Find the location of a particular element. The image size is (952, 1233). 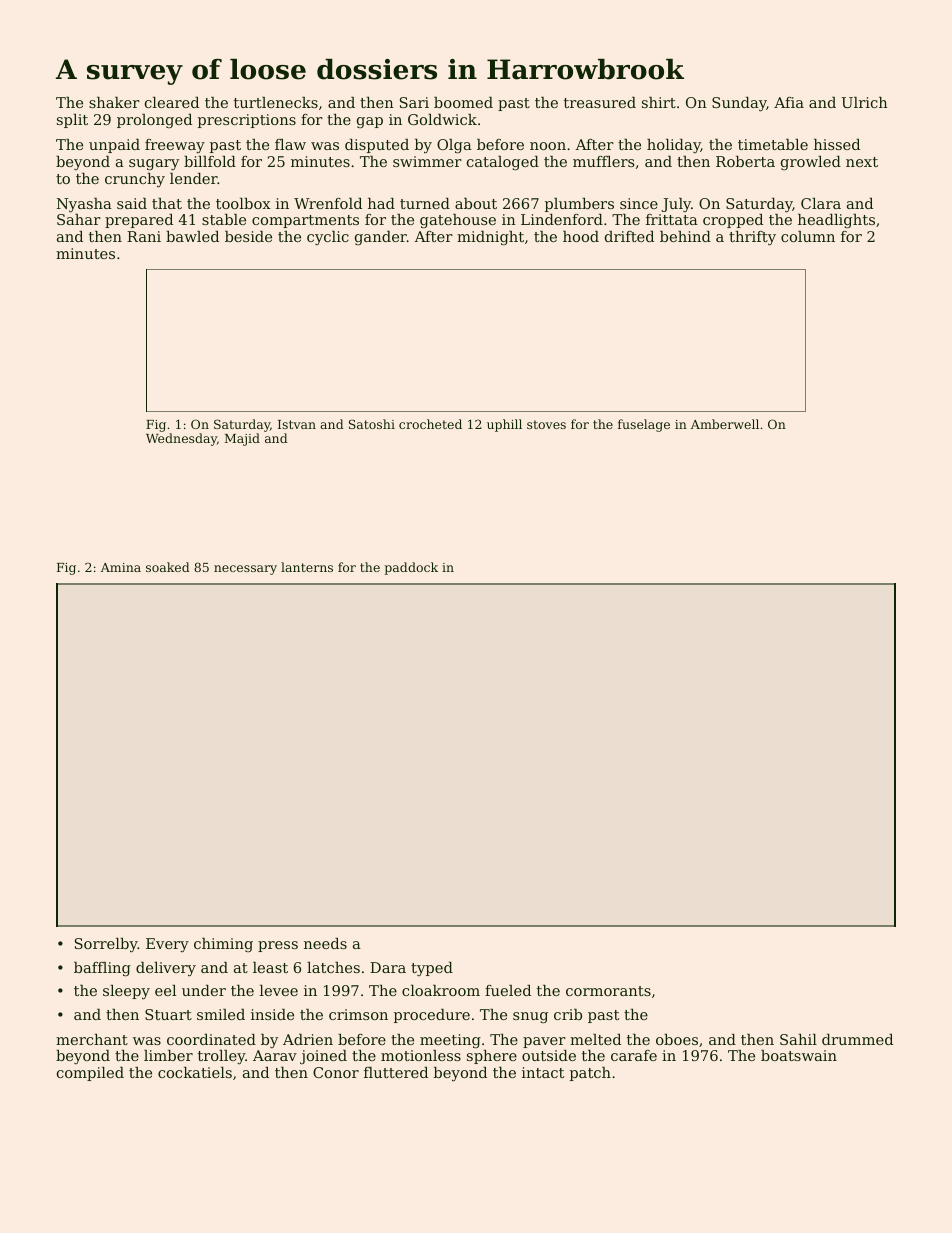

stoves is located at coordinates (546, 424).
